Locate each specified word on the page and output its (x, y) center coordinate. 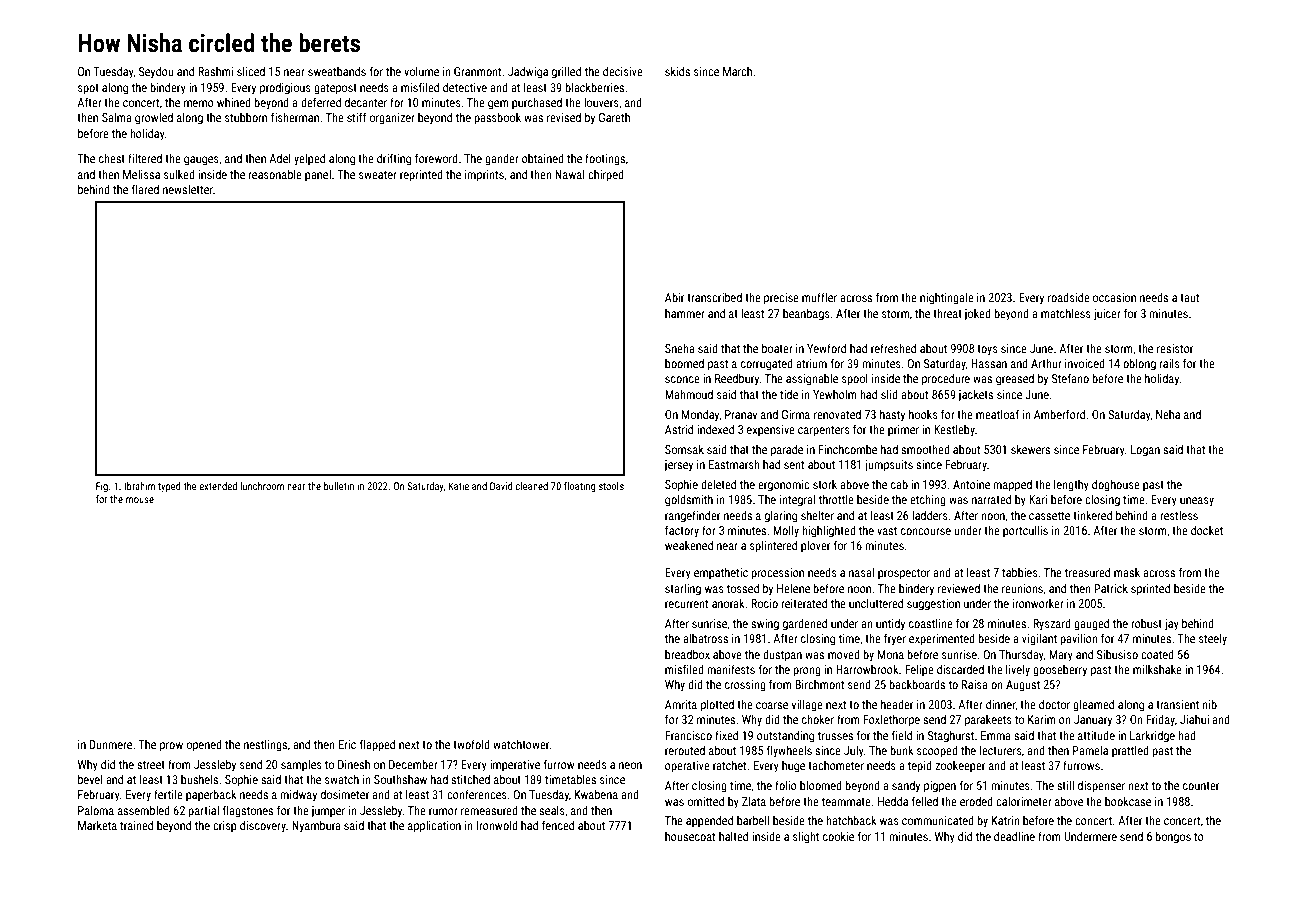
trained (136, 825)
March (737, 71)
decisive (623, 71)
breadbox (687, 654)
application (434, 827)
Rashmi (215, 71)
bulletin (339, 486)
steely (1213, 640)
